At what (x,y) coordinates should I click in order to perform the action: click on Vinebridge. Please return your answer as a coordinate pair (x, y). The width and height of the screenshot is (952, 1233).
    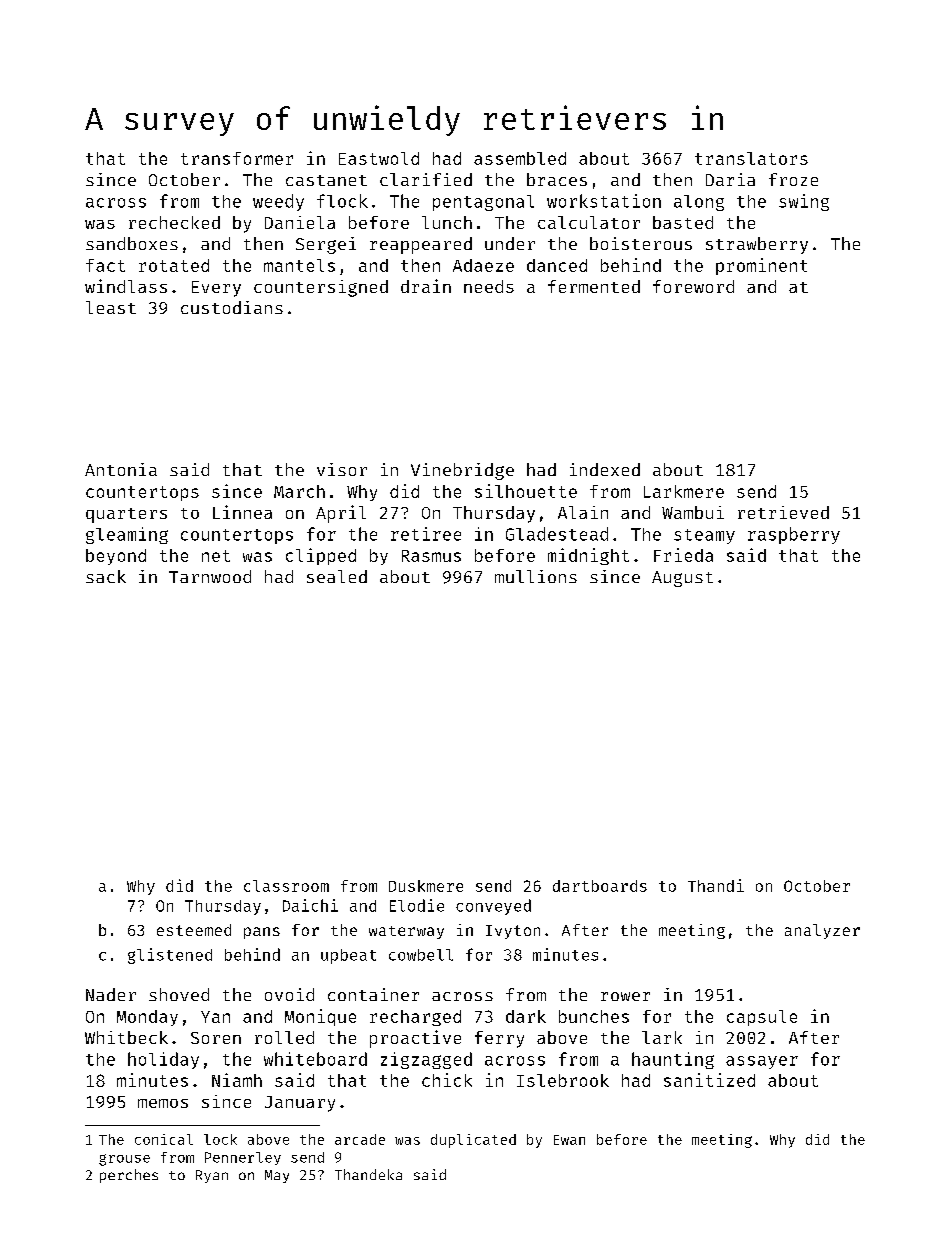
    Looking at the image, I should click on (462, 471).
